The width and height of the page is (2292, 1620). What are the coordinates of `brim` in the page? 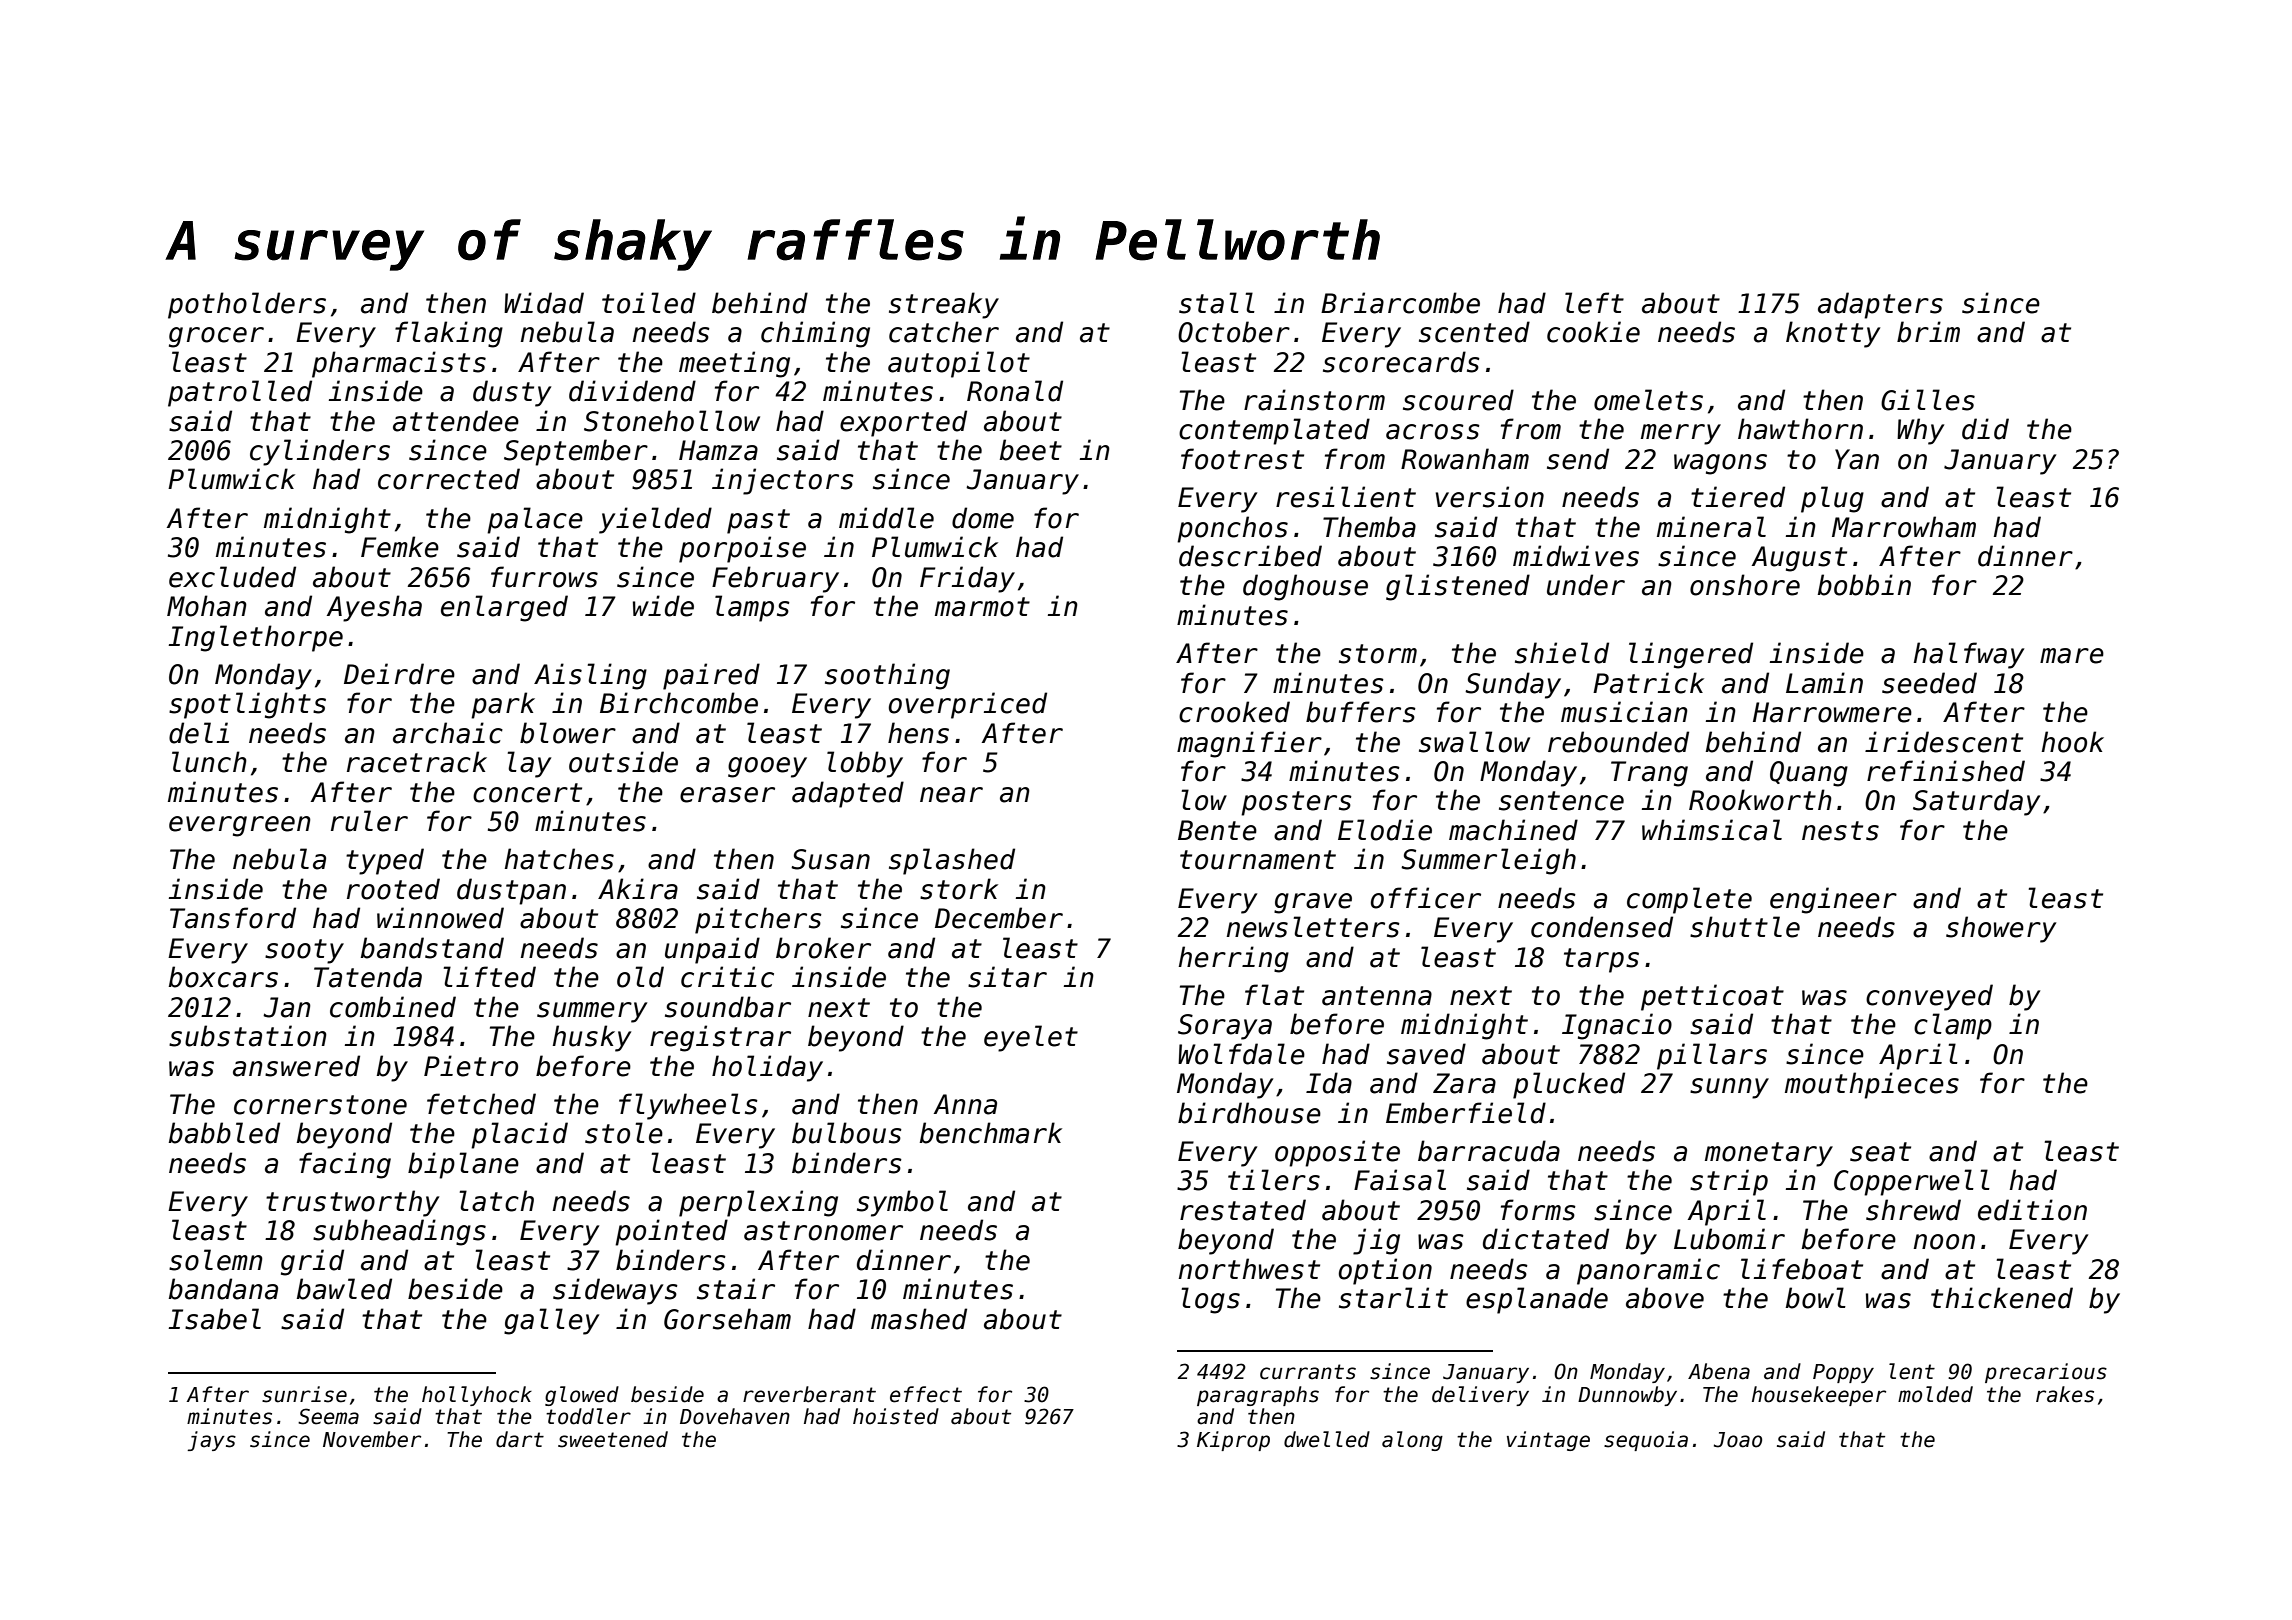 It's located at (1928, 332).
